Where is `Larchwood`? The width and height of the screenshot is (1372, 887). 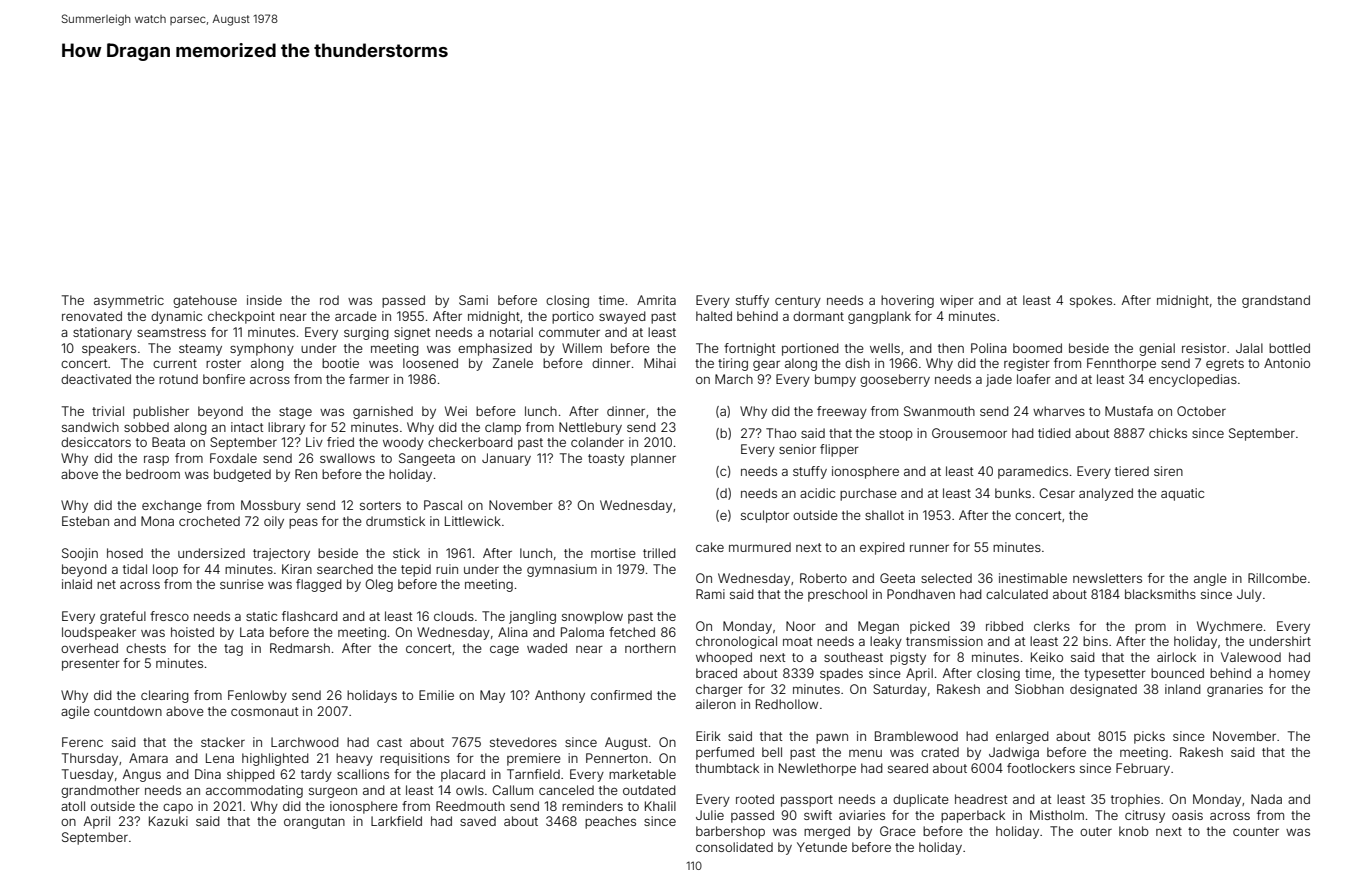 Larchwood is located at coordinates (305, 742).
